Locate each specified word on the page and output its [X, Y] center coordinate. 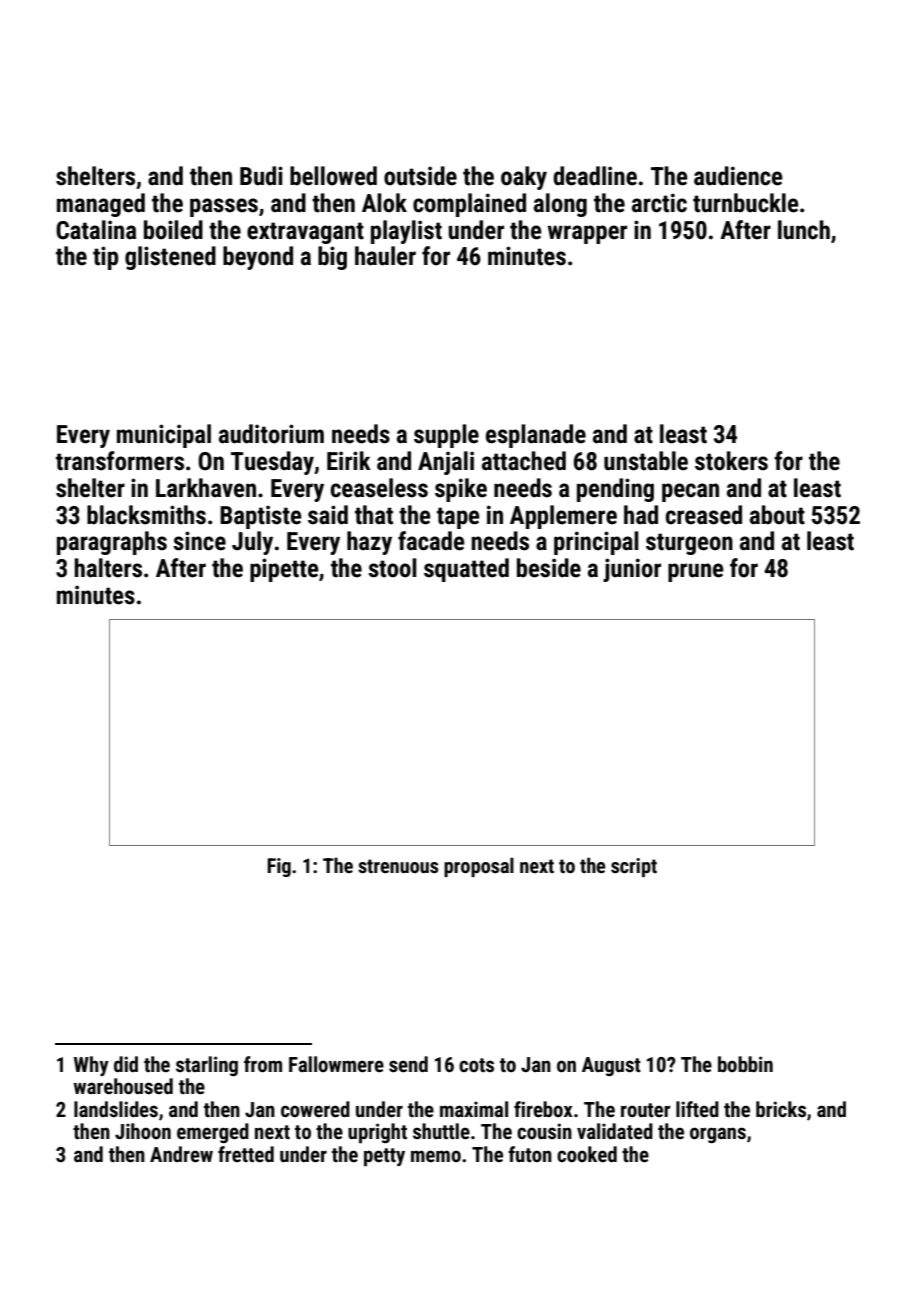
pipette [284, 570]
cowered [315, 1109]
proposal [479, 867]
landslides [116, 1109]
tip [105, 258]
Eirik [349, 460]
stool [392, 568]
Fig [279, 867]
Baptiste [261, 517]
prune [696, 572]
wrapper [587, 234]
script [634, 867]
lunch [804, 230]
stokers [731, 461]
